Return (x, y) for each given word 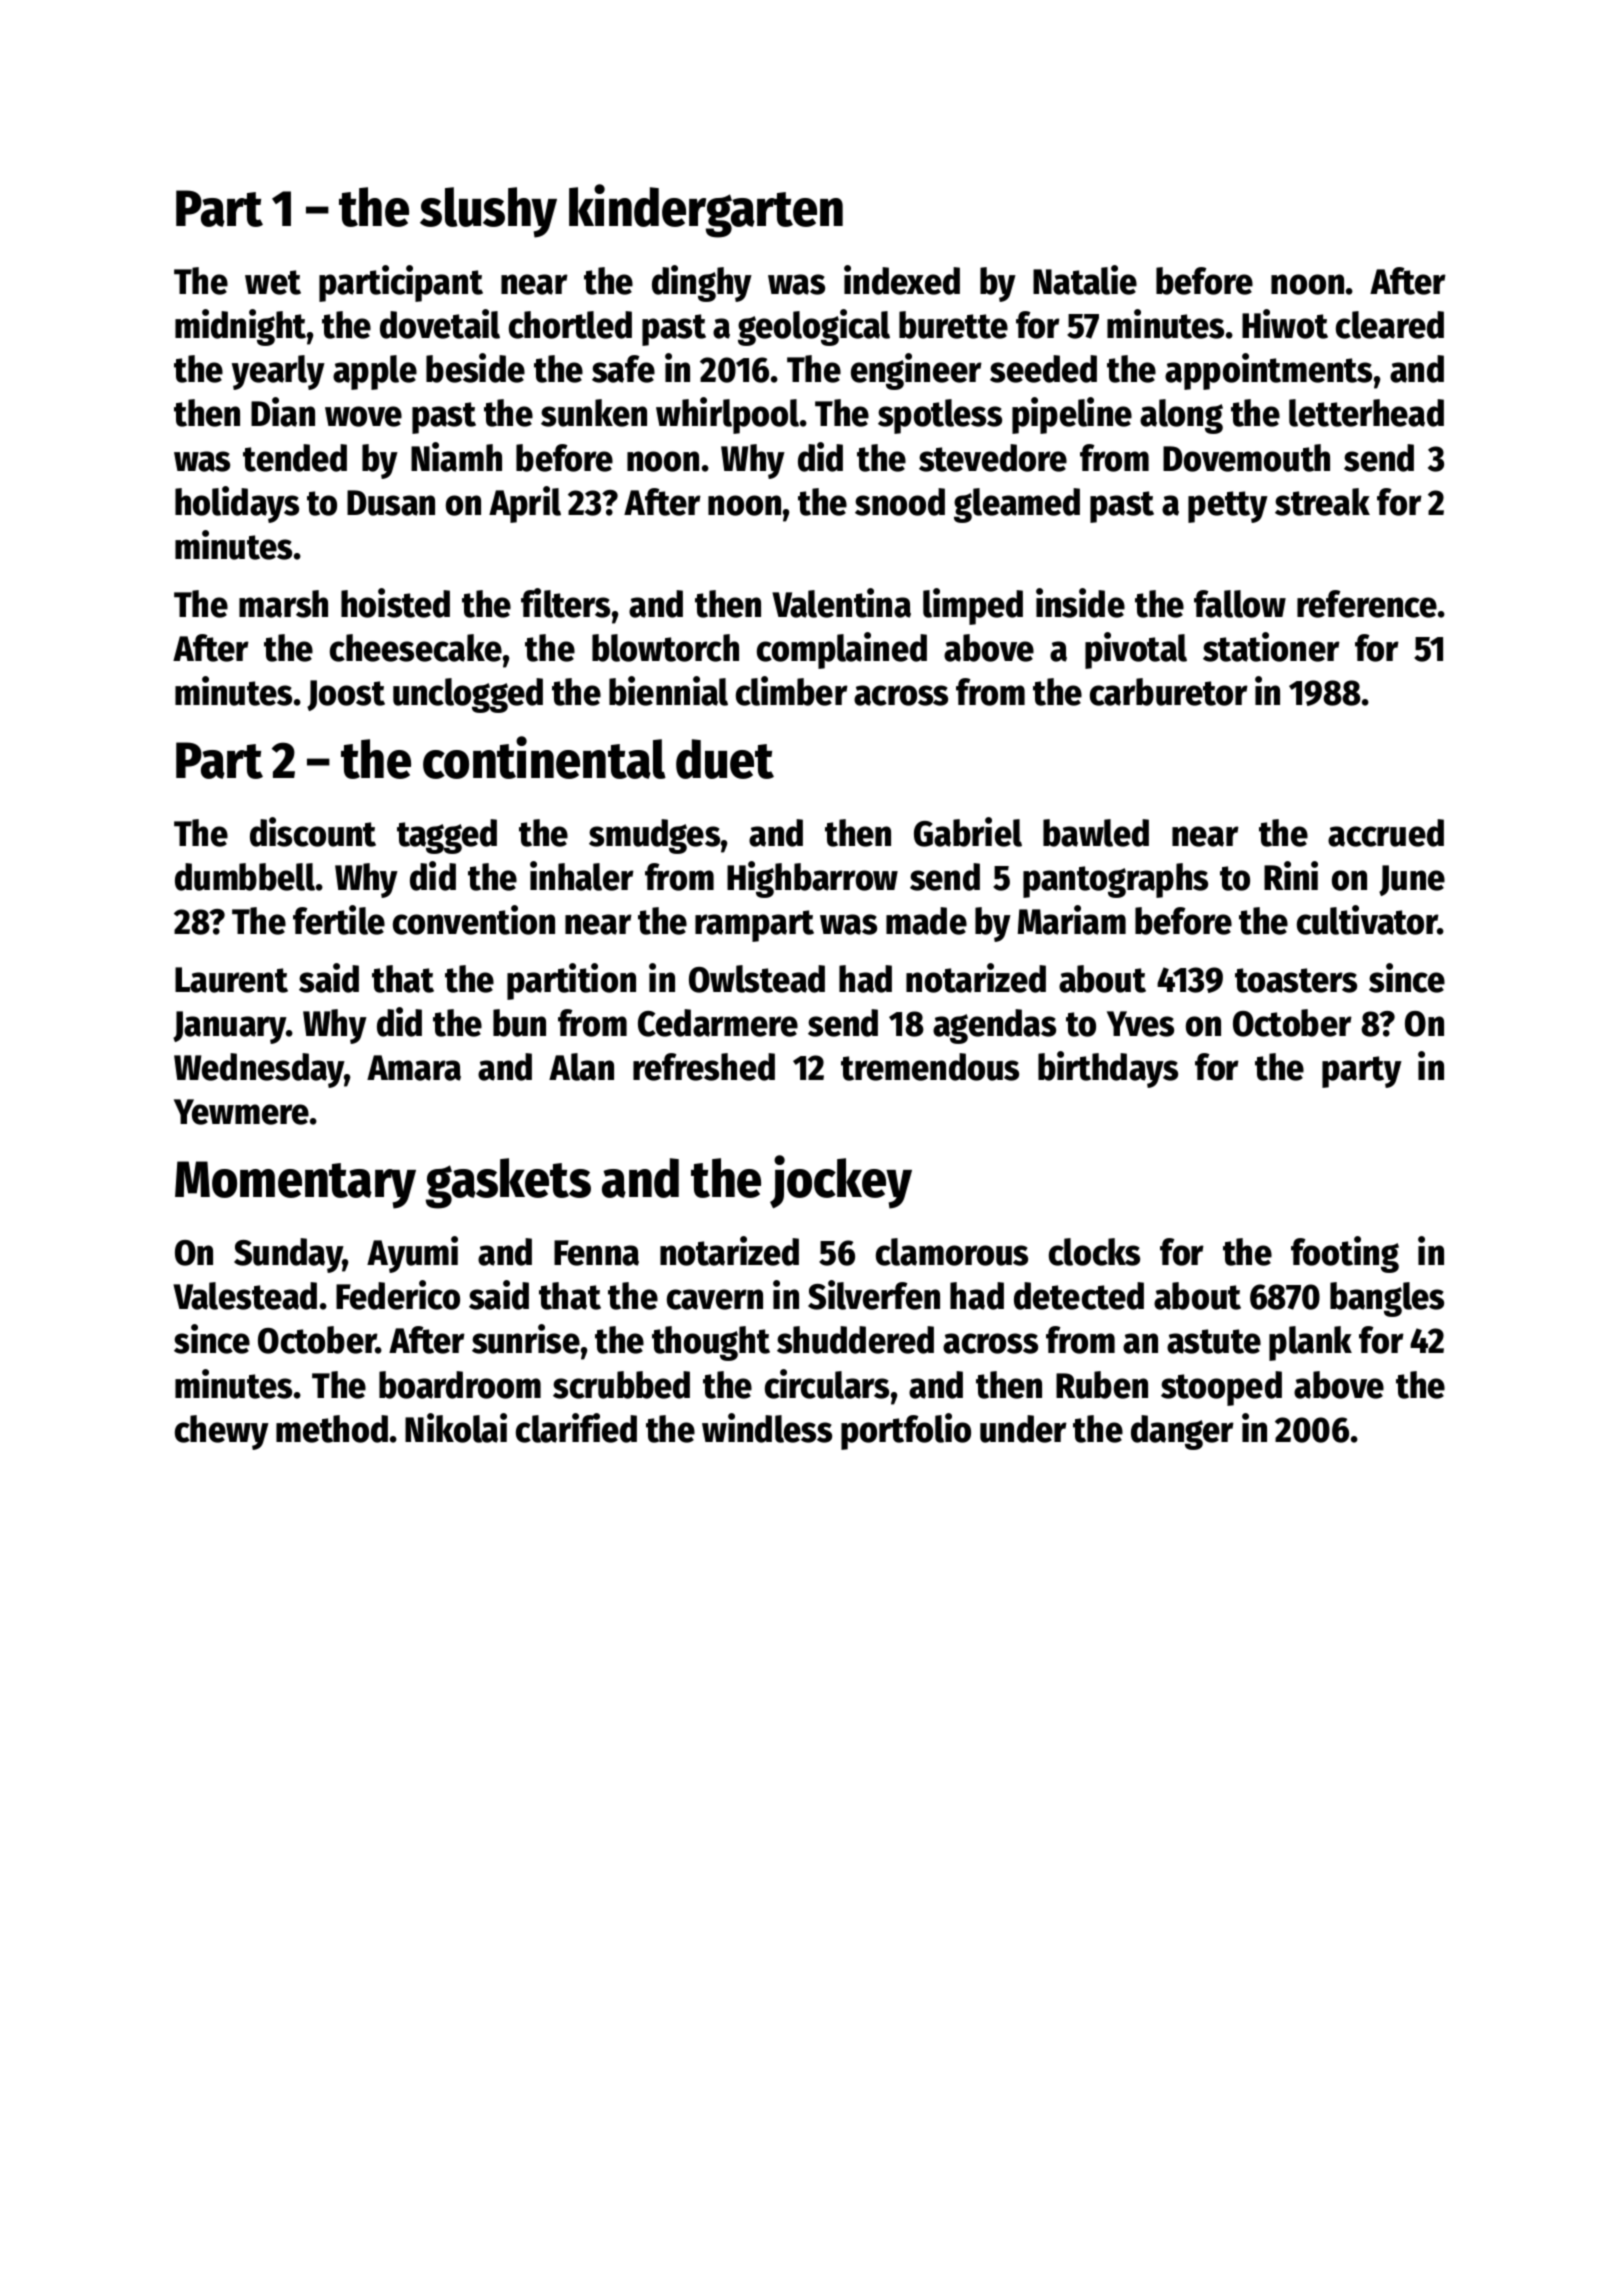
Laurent (231, 980)
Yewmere (241, 1112)
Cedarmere (718, 1023)
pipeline (1072, 415)
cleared (1390, 325)
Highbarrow (812, 879)
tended (295, 458)
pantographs (1115, 880)
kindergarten (706, 211)
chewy (222, 1432)
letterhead (1366, 413)
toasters (1296, 980)
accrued (1386, 833)
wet (273, 282)
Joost (346, 695)
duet (725, 759)
